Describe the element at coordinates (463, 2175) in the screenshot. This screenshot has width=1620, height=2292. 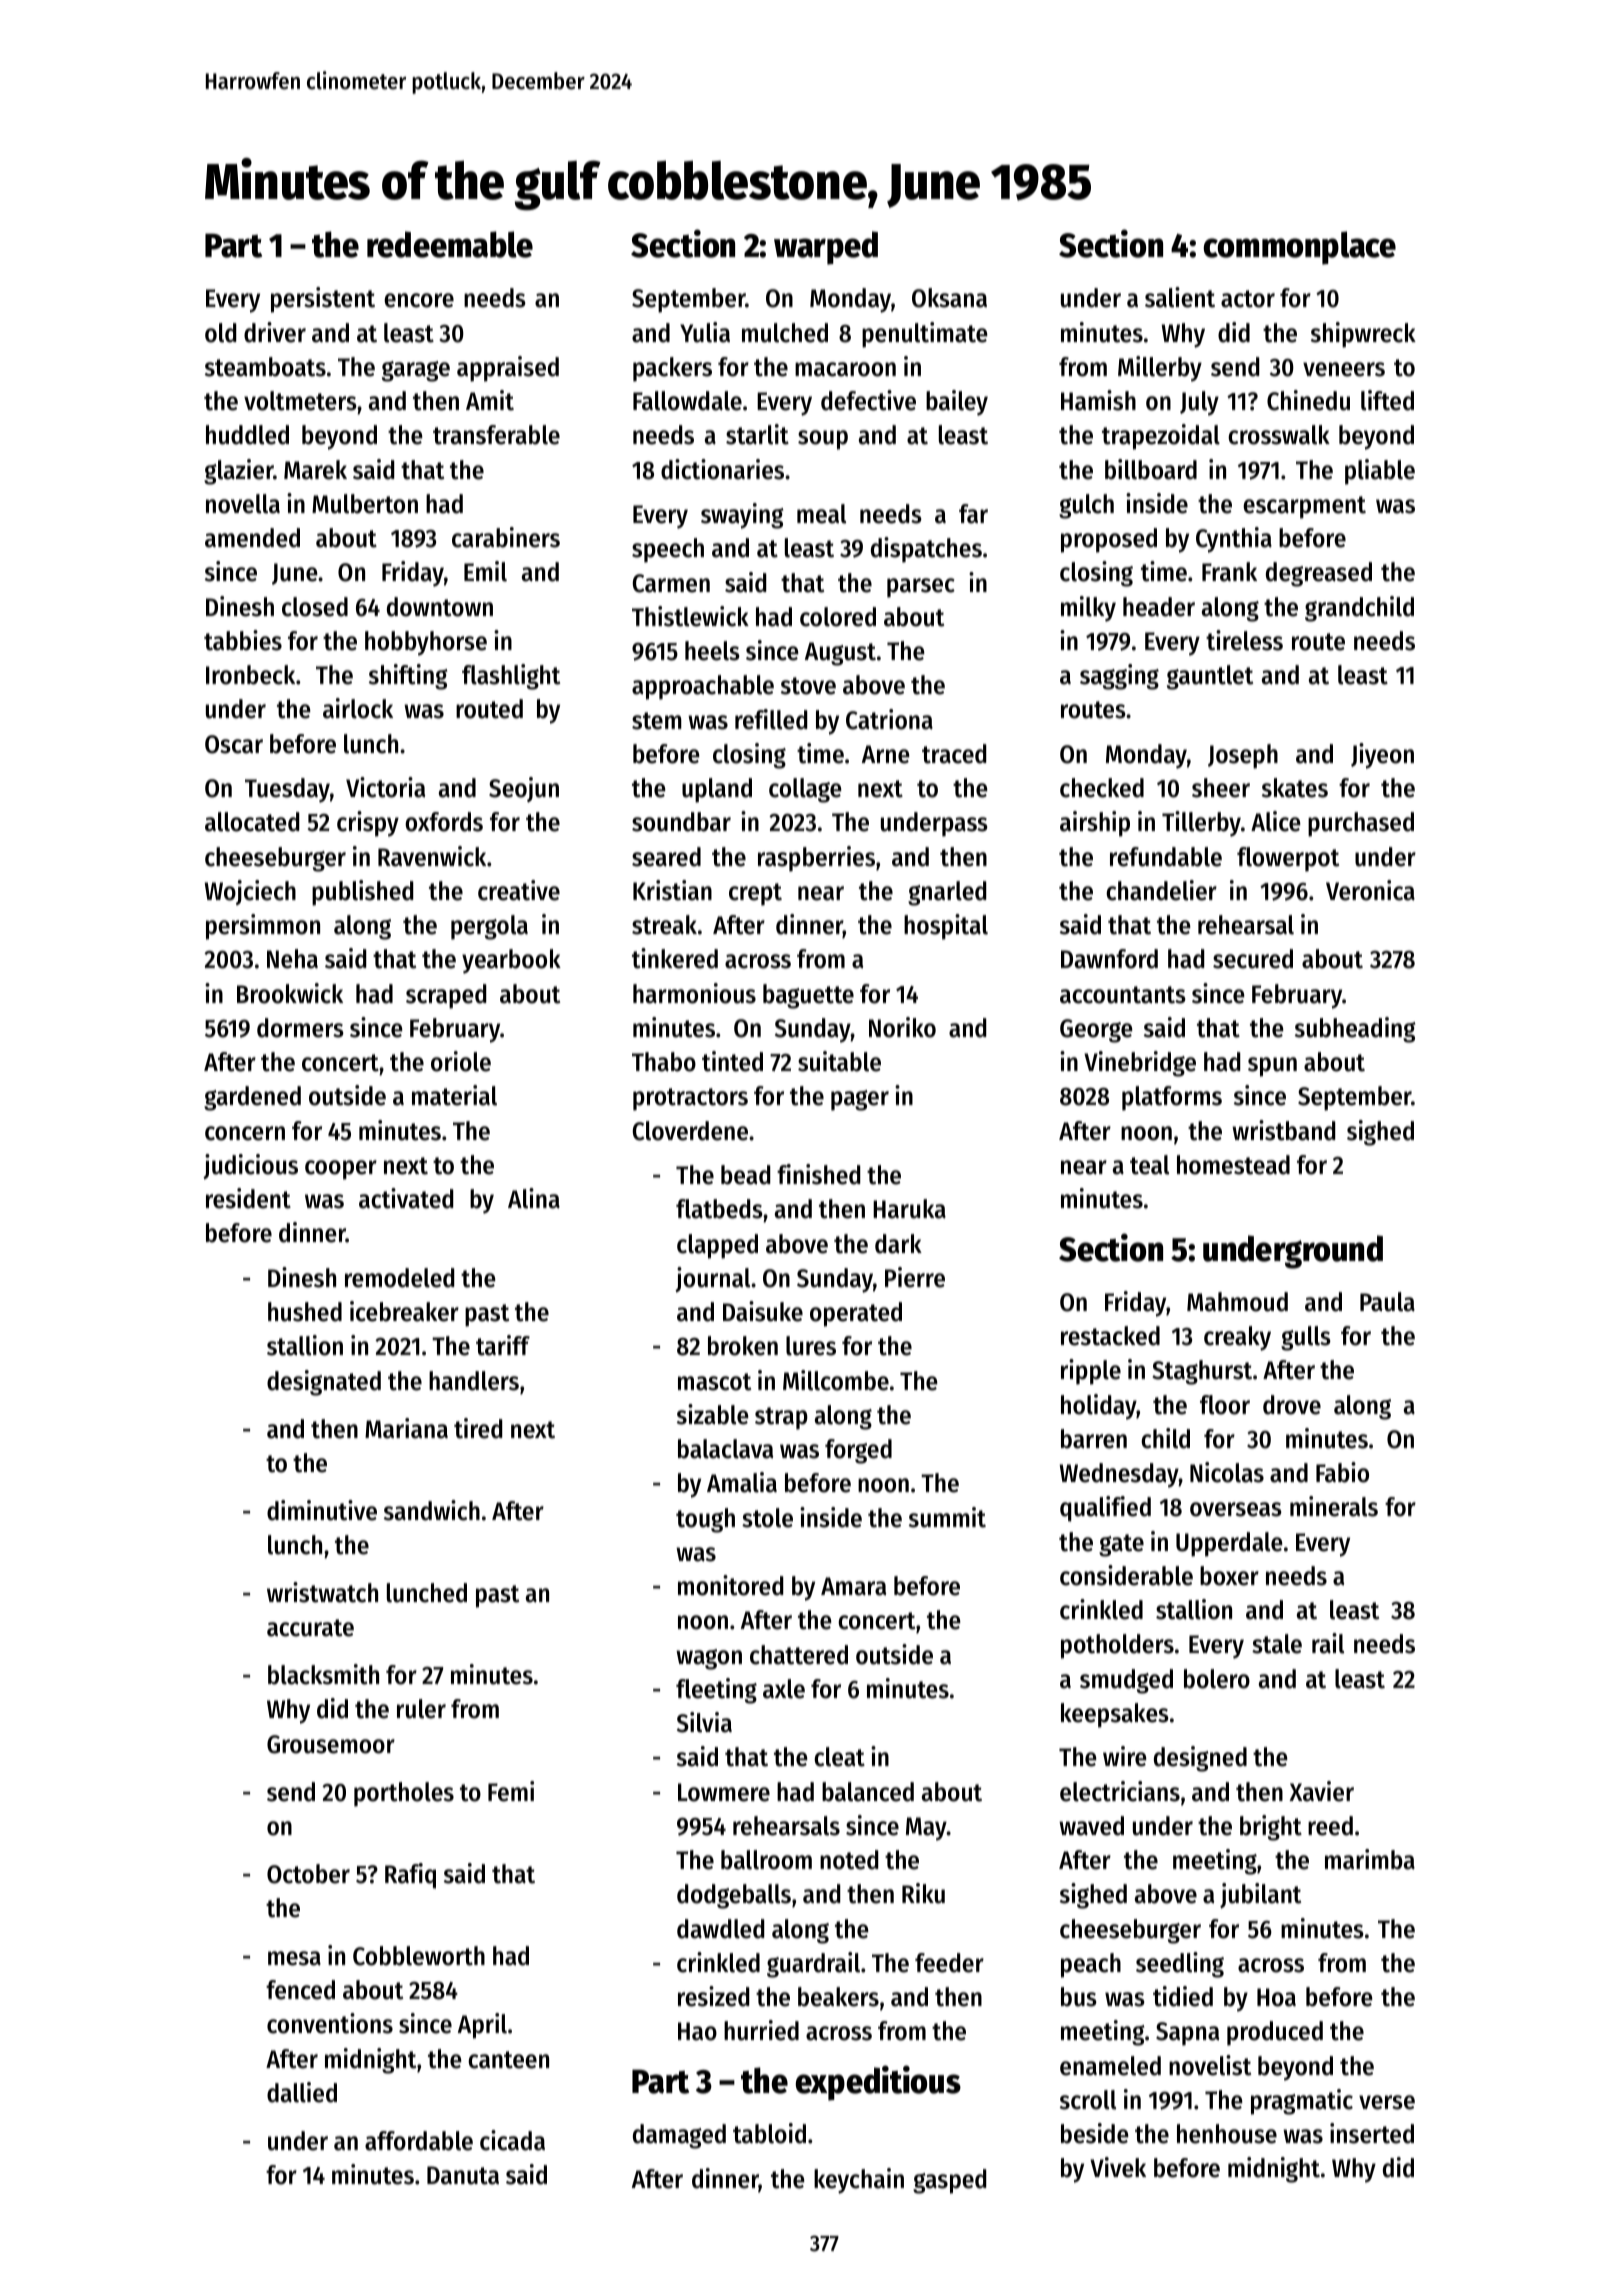
I see `Danuta` at that location.
